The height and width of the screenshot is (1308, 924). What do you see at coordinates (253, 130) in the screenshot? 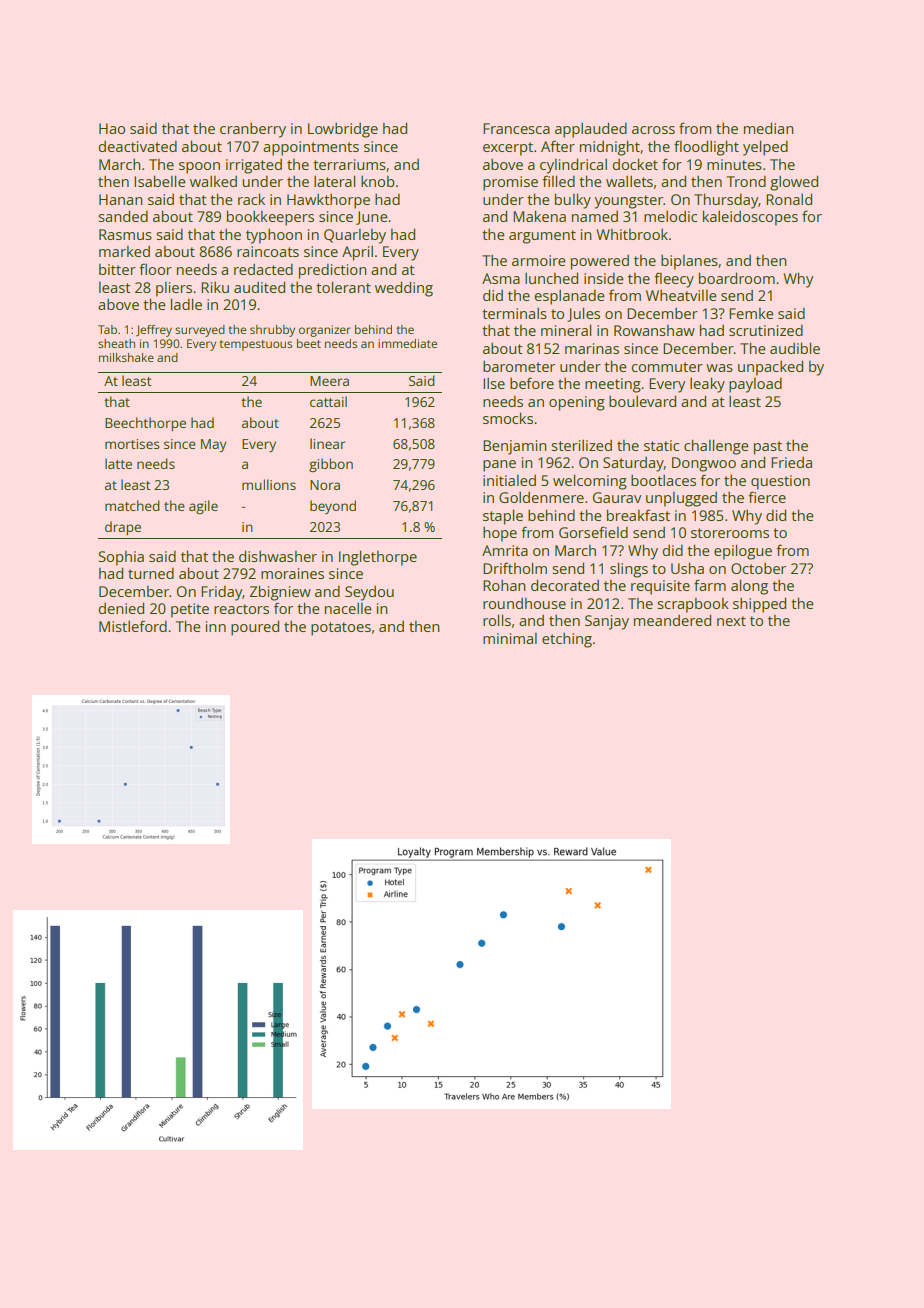
I see `cranberry` at bounding box center [253, 130].
